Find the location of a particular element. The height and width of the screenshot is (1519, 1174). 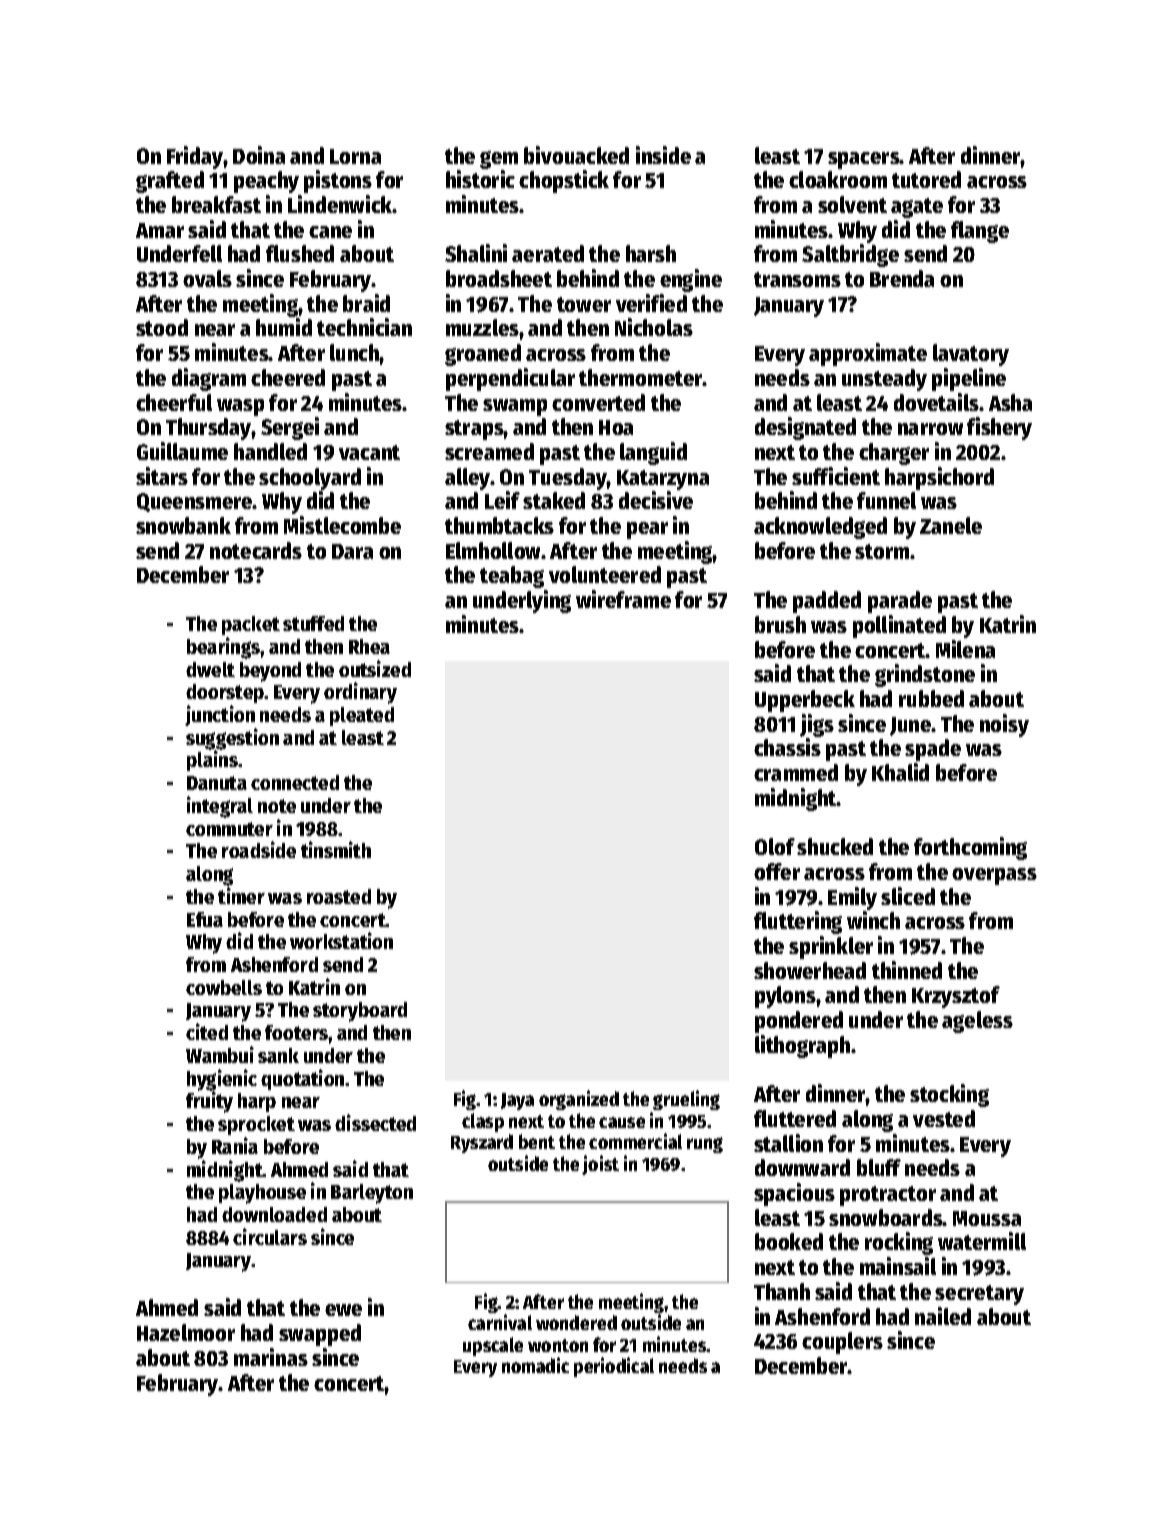

wondered is located at coordinates (576, 1322).
